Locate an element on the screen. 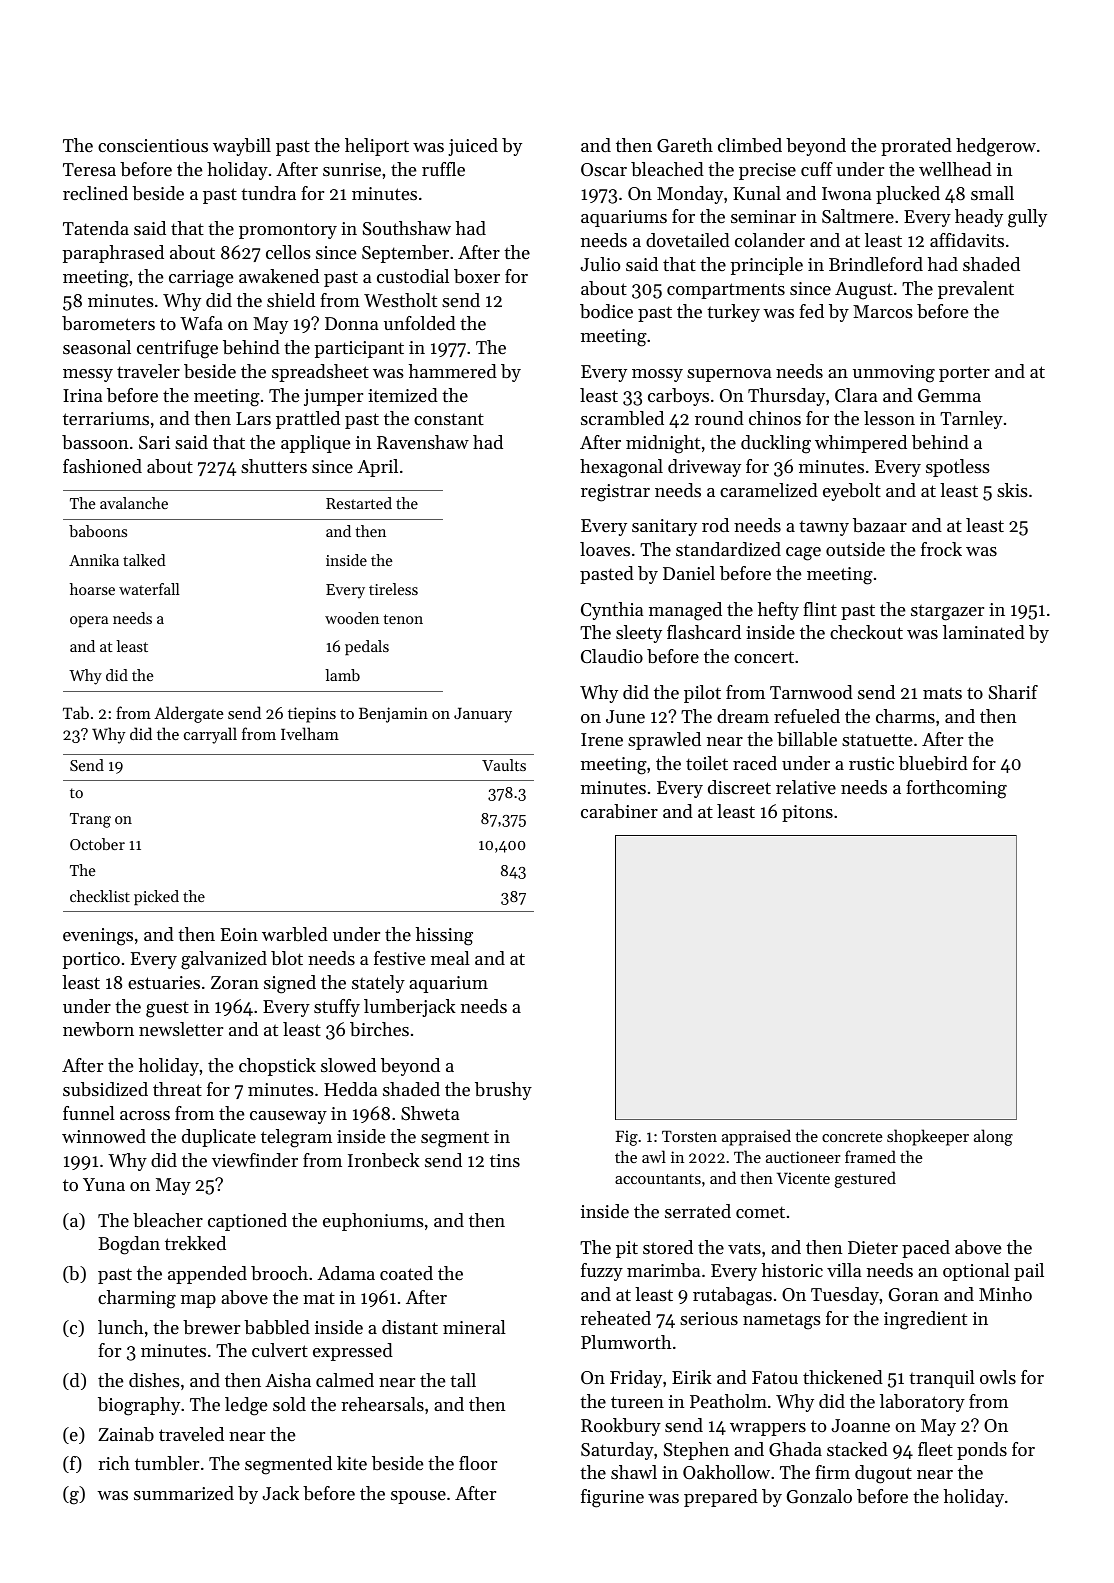  heliport is located at coordinates (377, 147).
